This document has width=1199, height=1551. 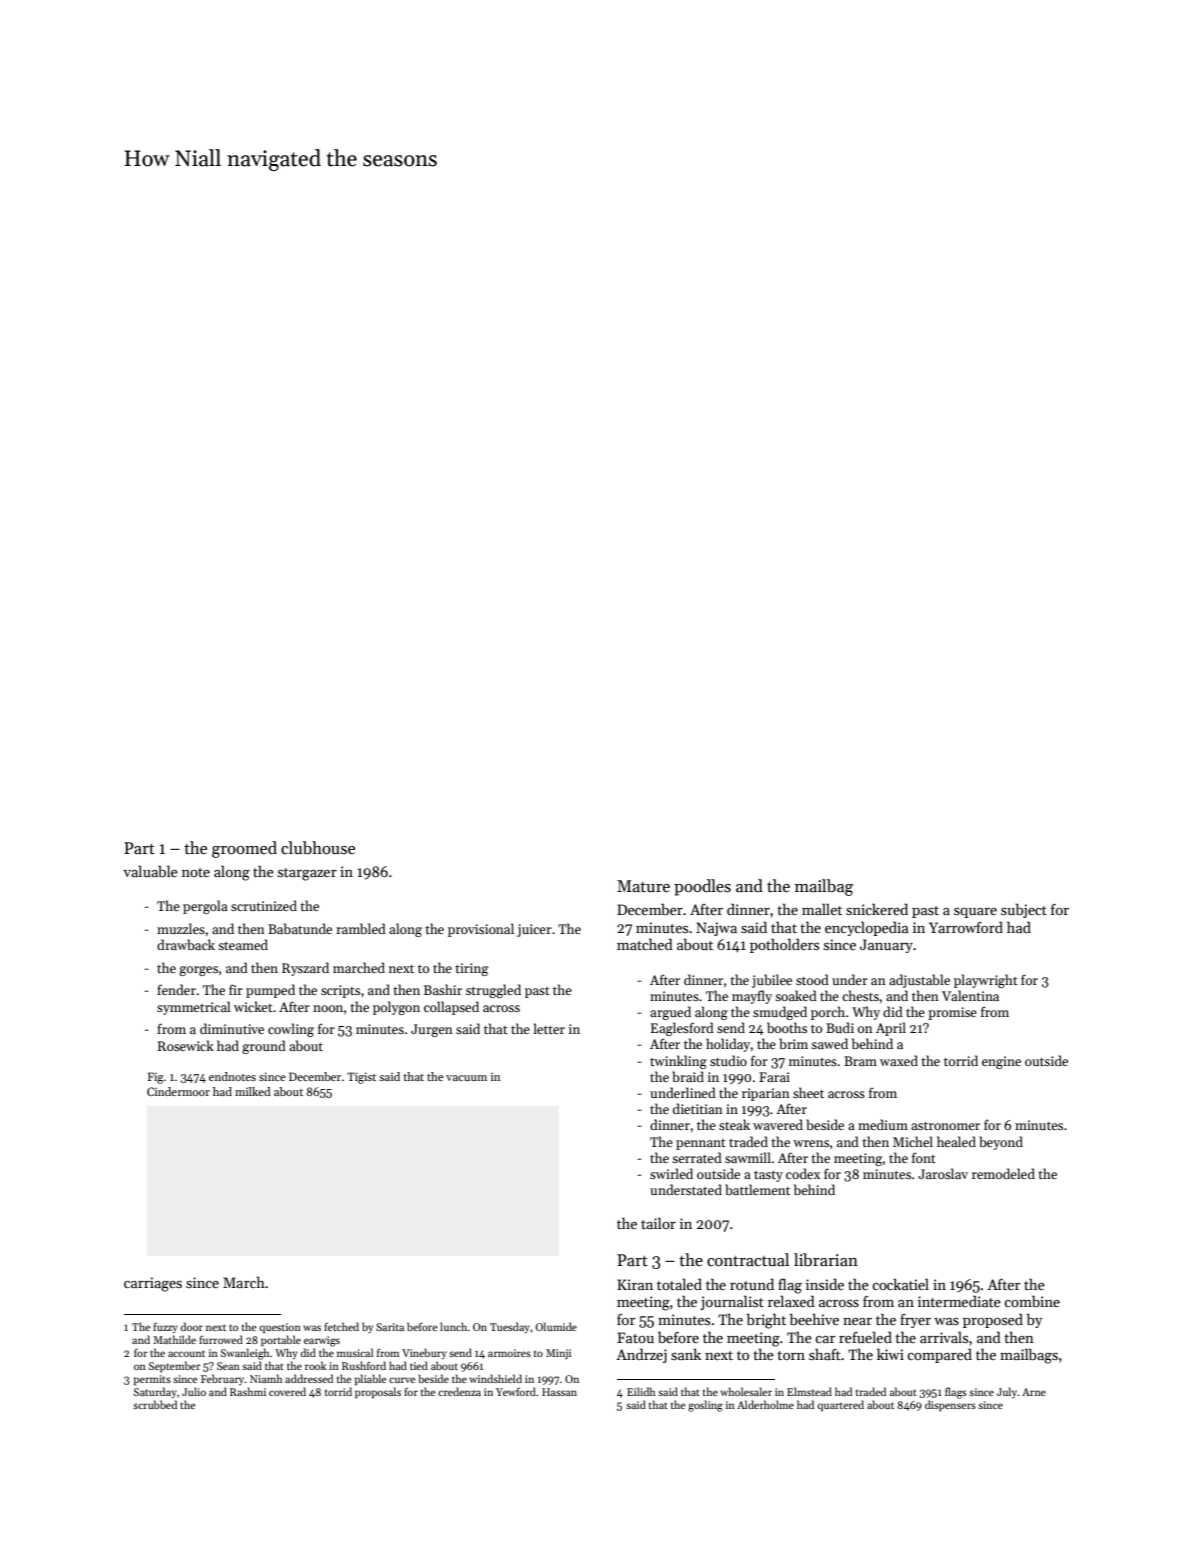 I want to click on scrubbed, so click(x=155, y=1404).
